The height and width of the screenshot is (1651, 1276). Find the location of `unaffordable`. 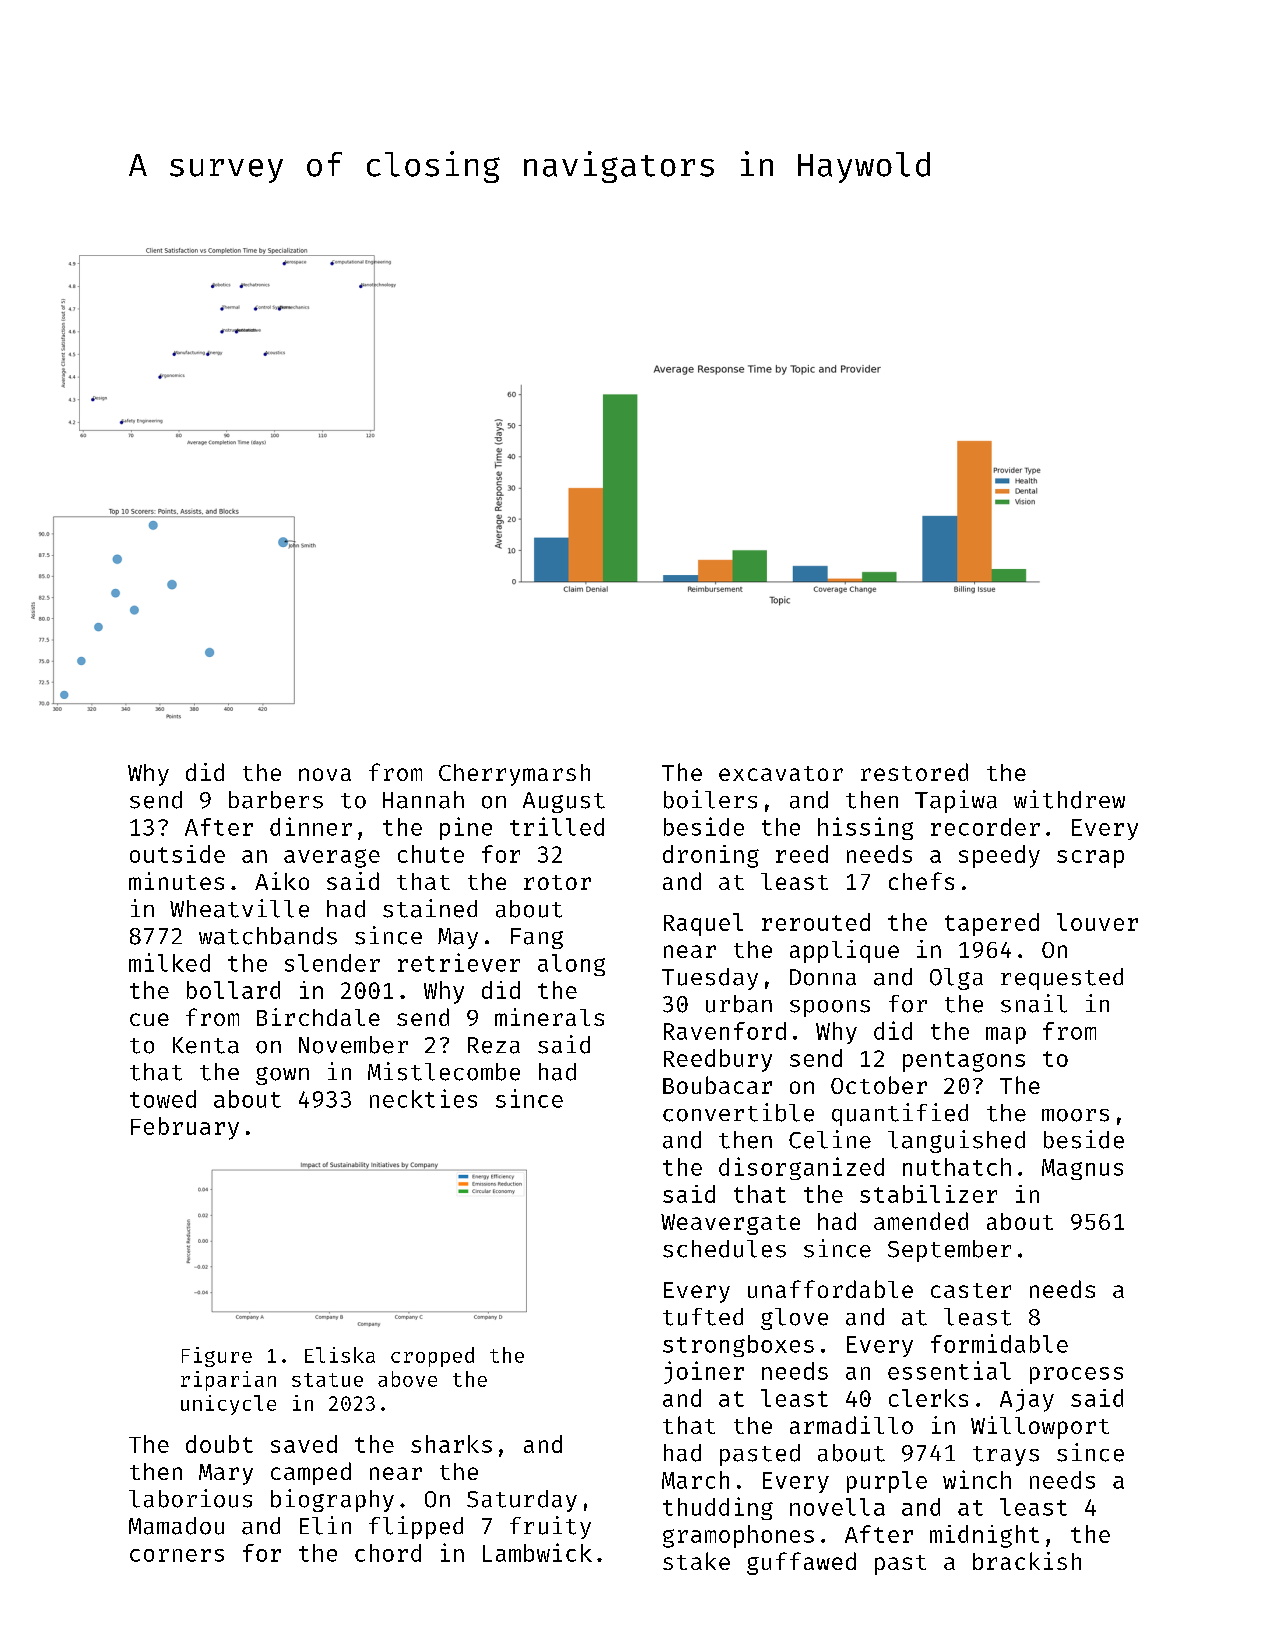

unaffordable is located at coordinates (830, 1289).
